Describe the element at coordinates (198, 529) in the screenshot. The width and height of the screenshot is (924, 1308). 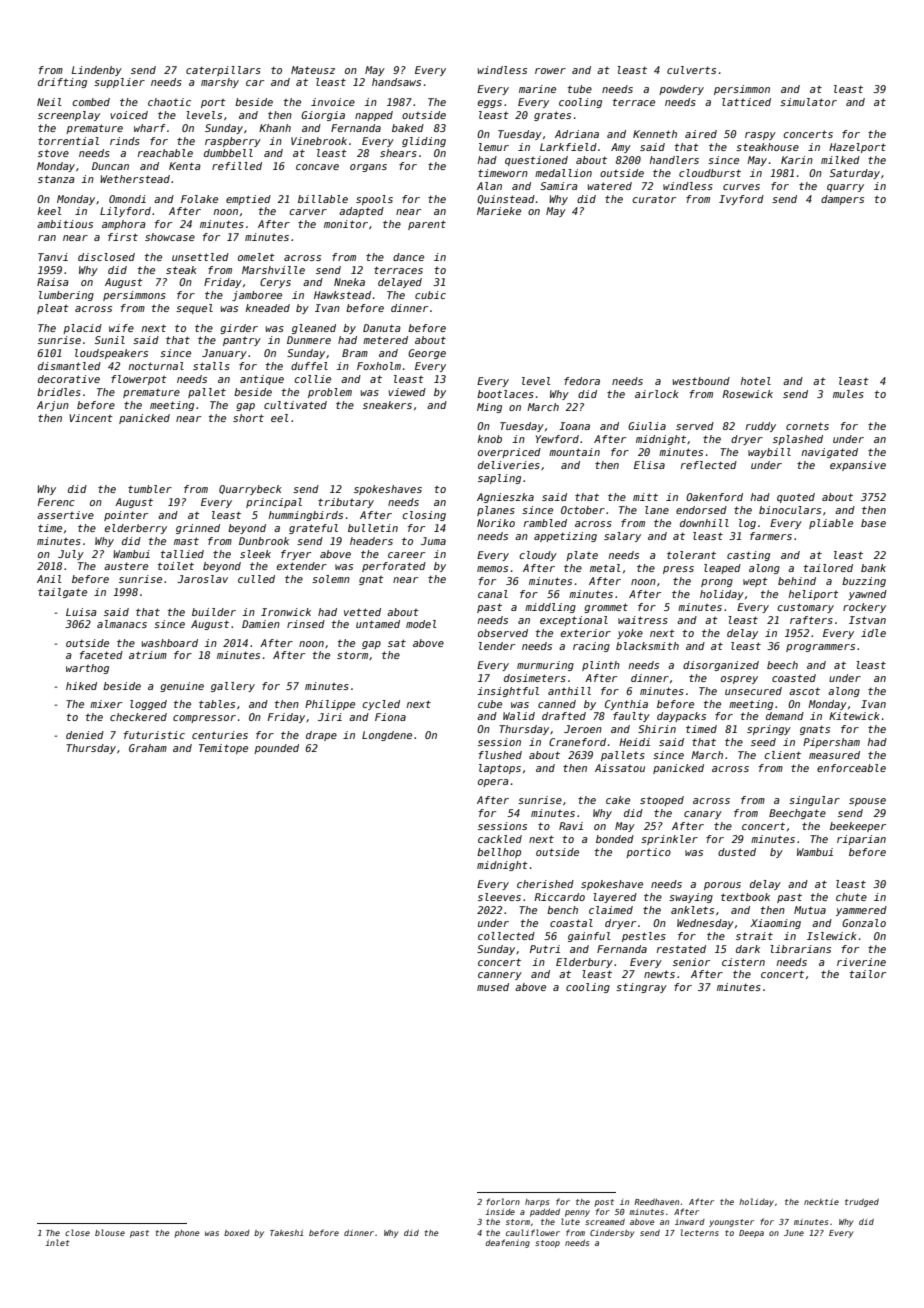
I see `grinned` at that location.
